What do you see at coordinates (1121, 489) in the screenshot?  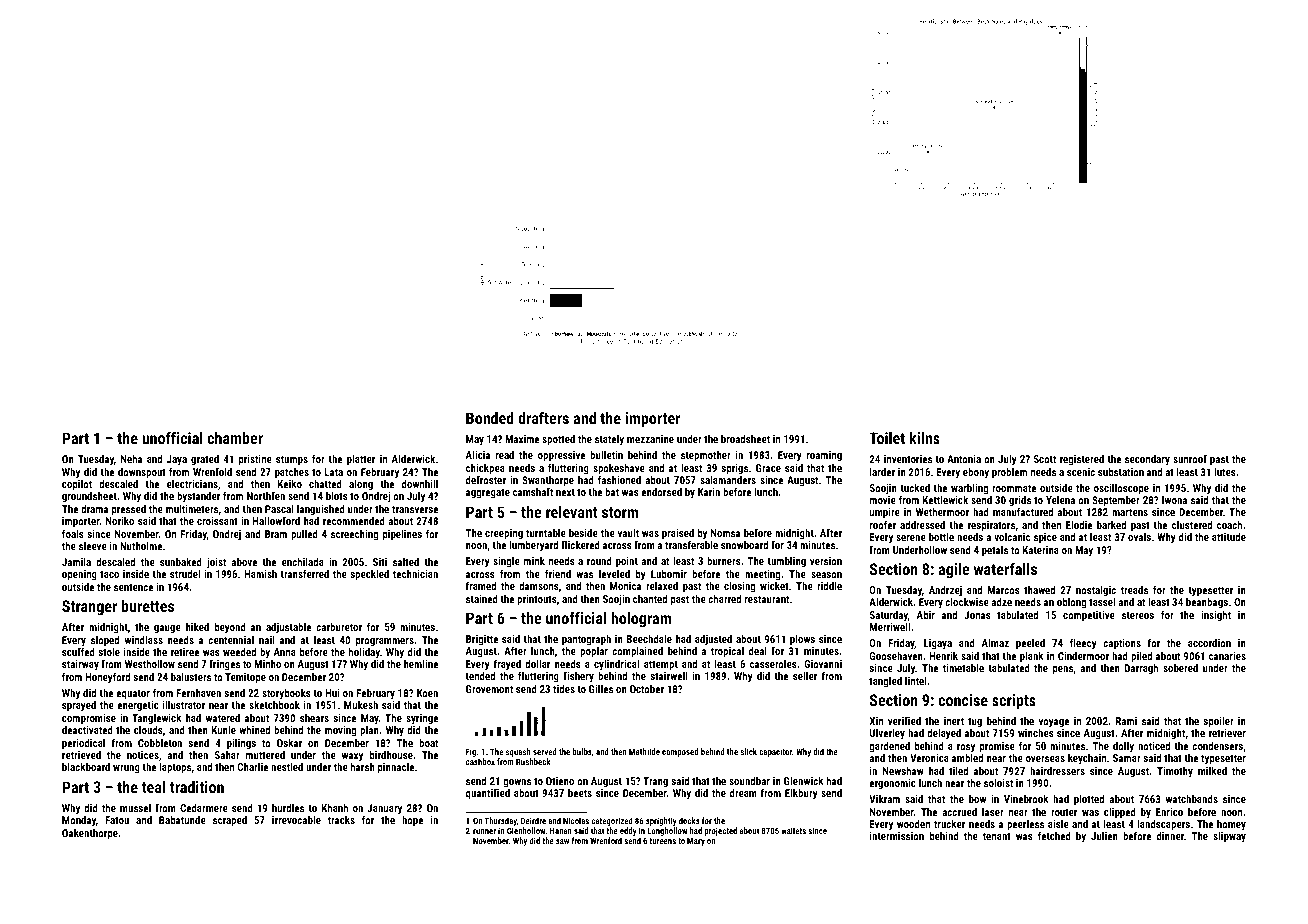 I see `oscilloscope` at bounding box center [1121, 489].
